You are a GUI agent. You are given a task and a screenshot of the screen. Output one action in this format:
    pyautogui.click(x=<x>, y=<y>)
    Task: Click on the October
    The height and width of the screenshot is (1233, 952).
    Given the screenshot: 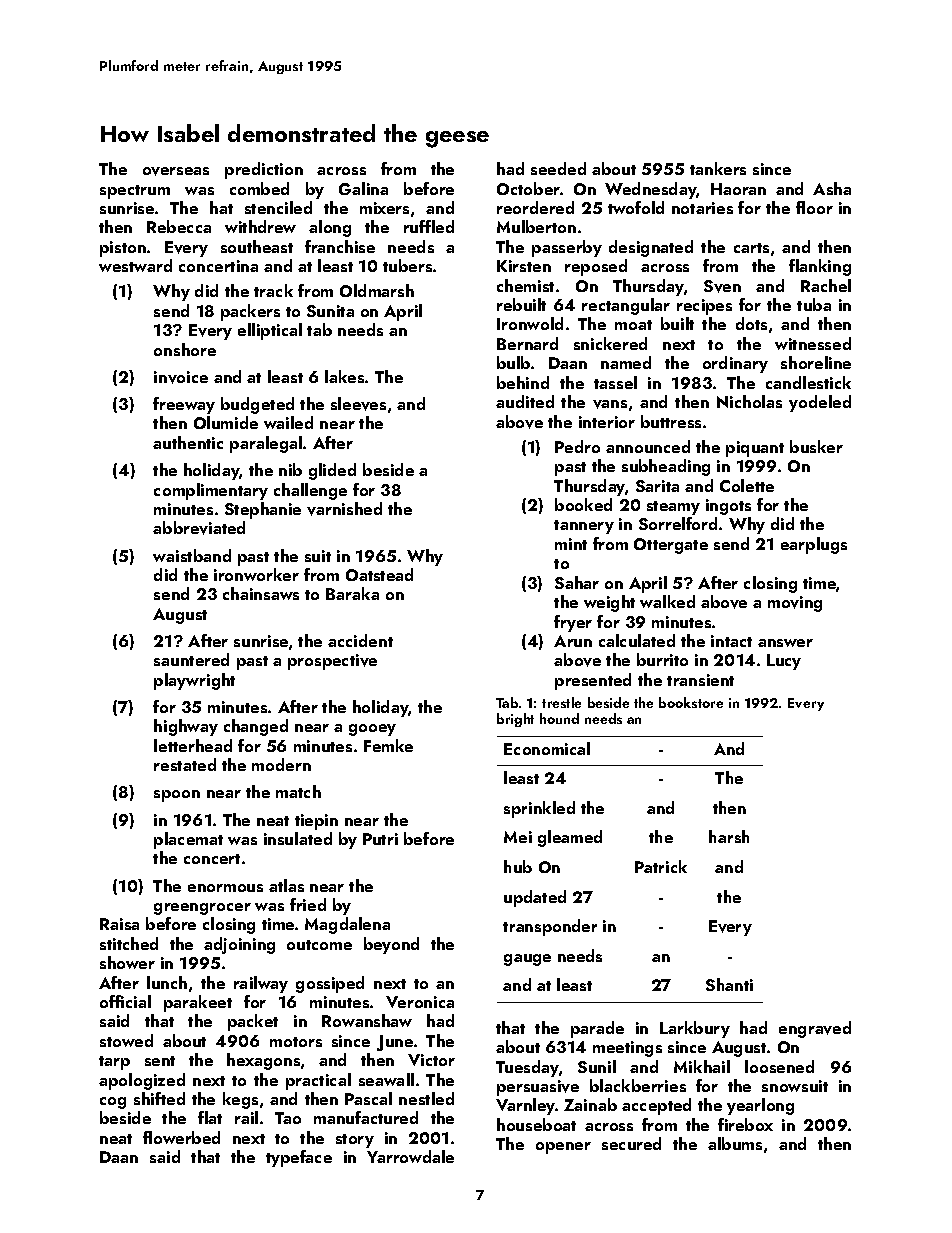 What is the action you would take?
    pyautogui.click(x=528, y=188)
